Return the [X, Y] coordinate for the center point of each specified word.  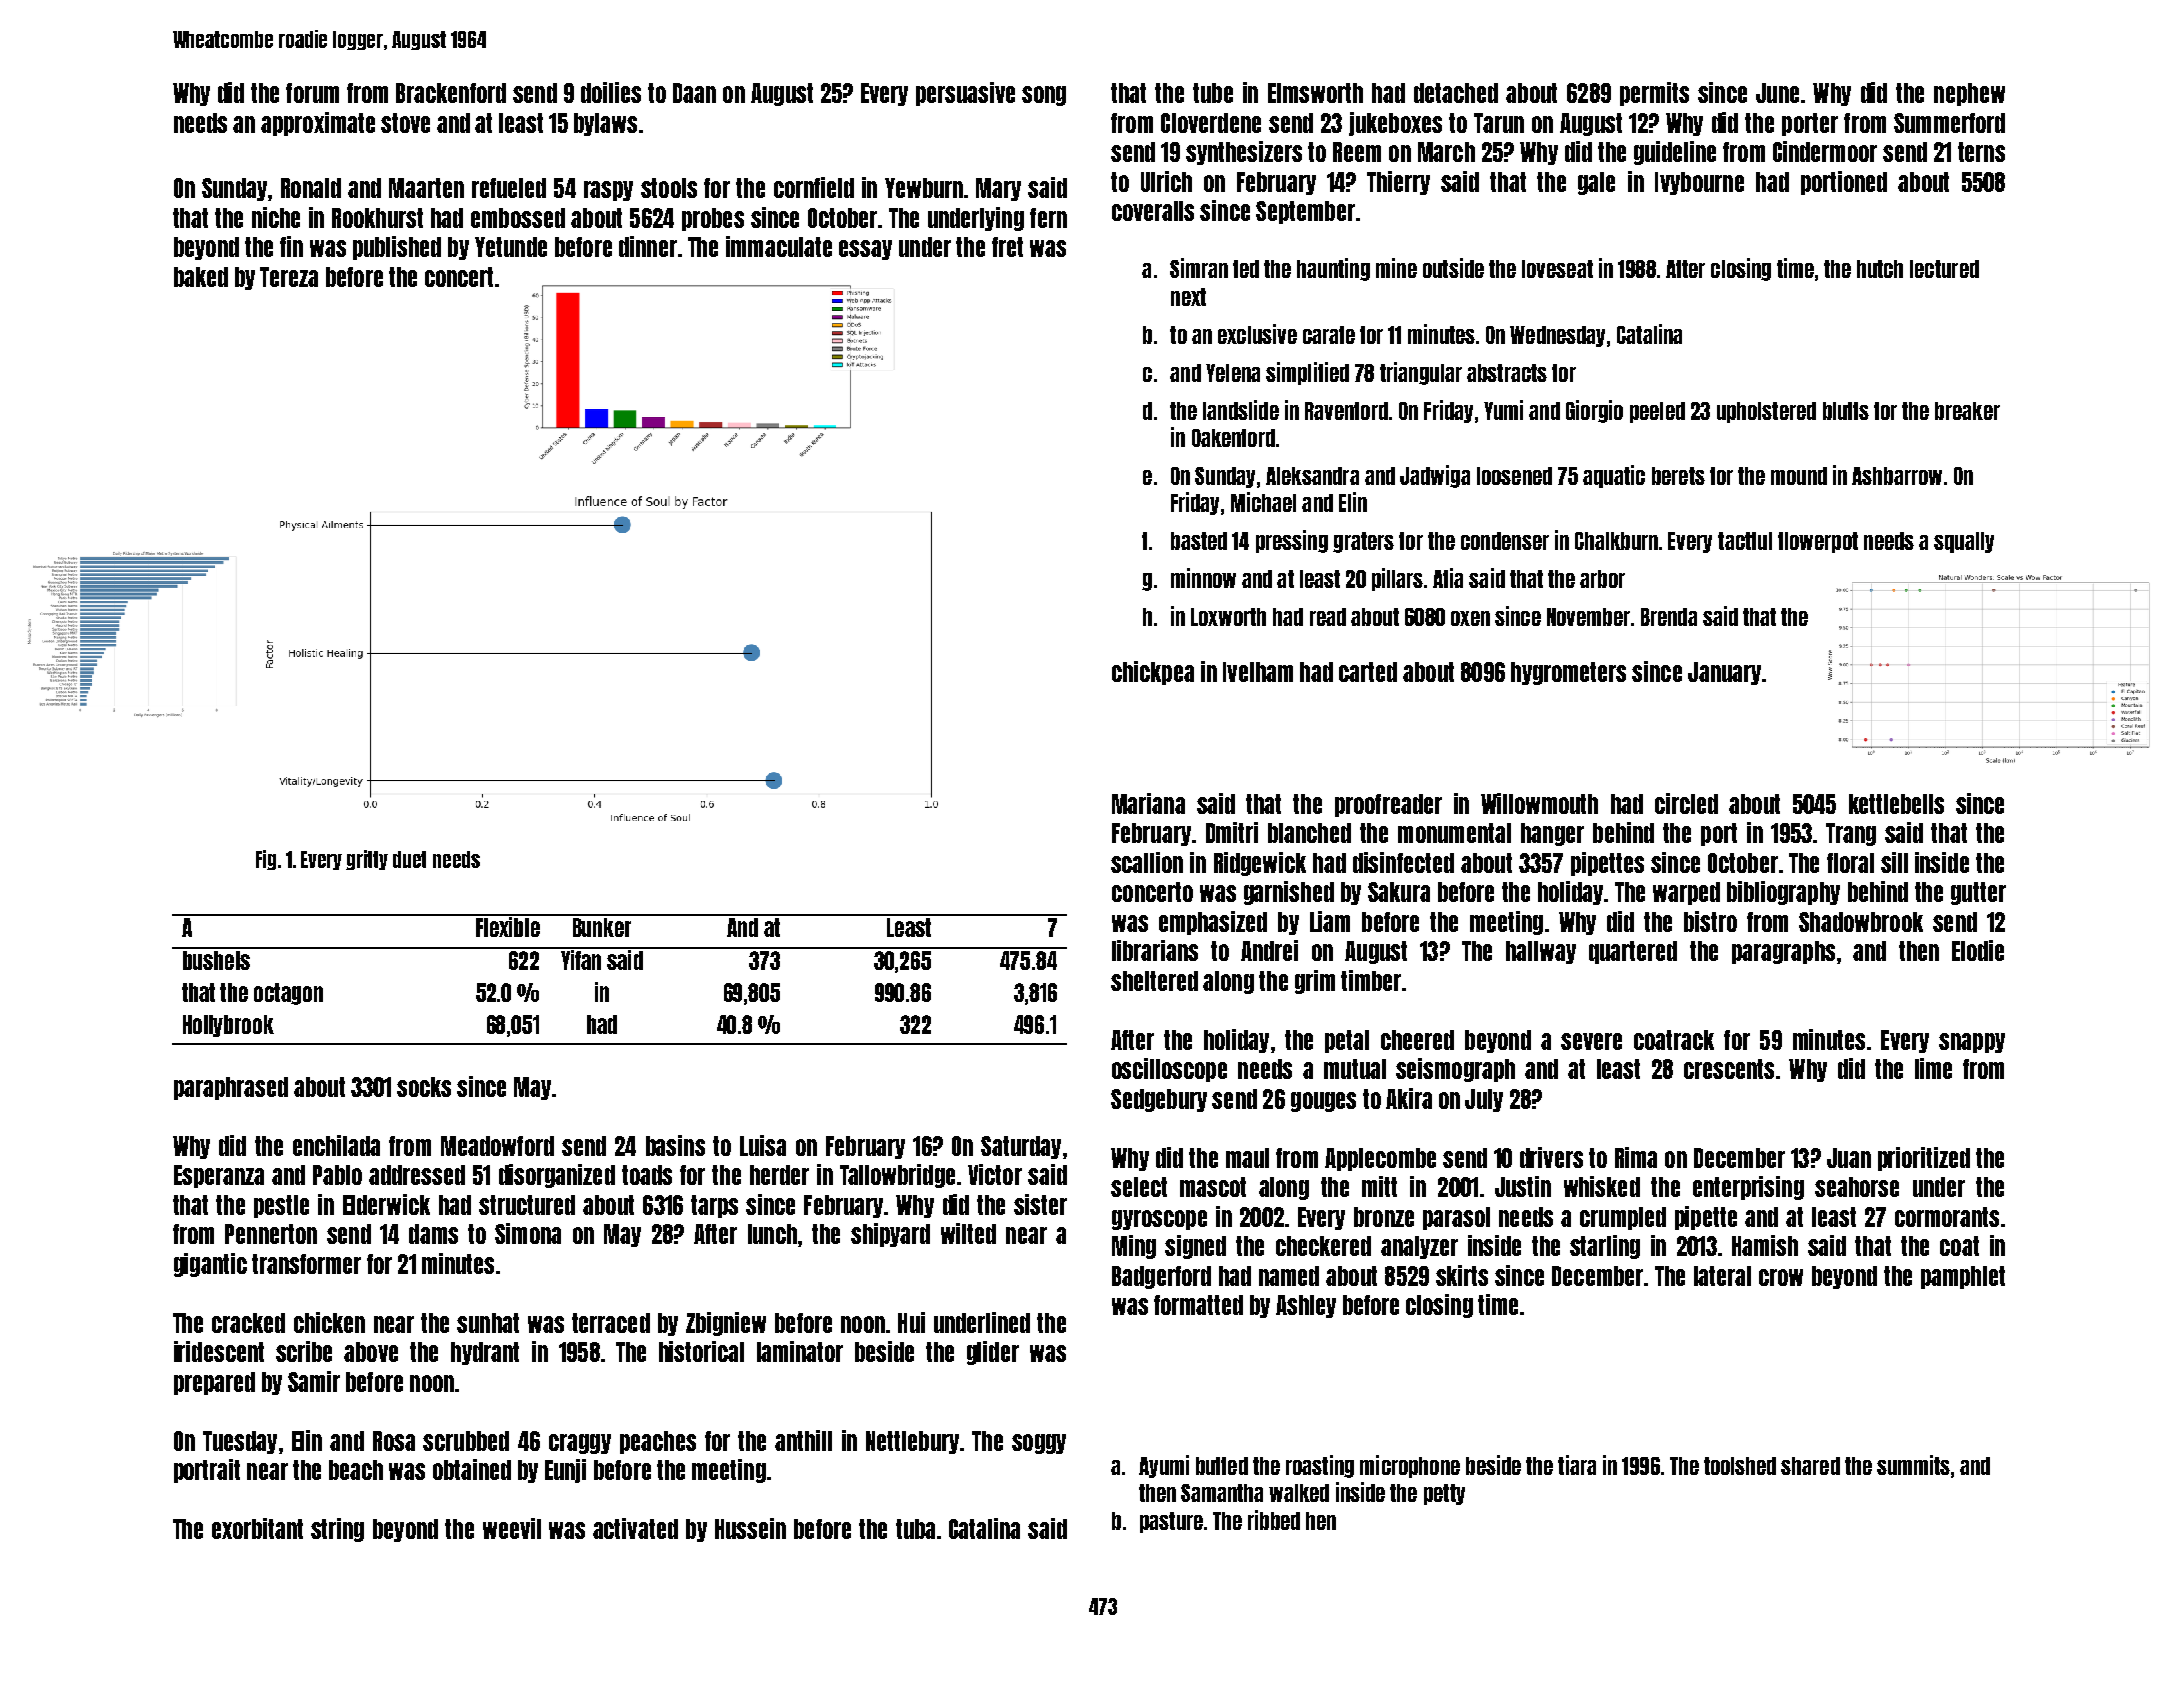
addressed [417, 1175]
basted [1199, 541]
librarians [1155, 950]
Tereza [289, 277]
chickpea [1153, 673]
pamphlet [1963, 1277]
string [337, 1530]
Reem [1357, 152]
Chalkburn [1616, 541]
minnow [1203, 578]
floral [1850, 863]
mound [1799, 476]
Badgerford [1161, 1277]
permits [1654, 94]
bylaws [605, 124]
